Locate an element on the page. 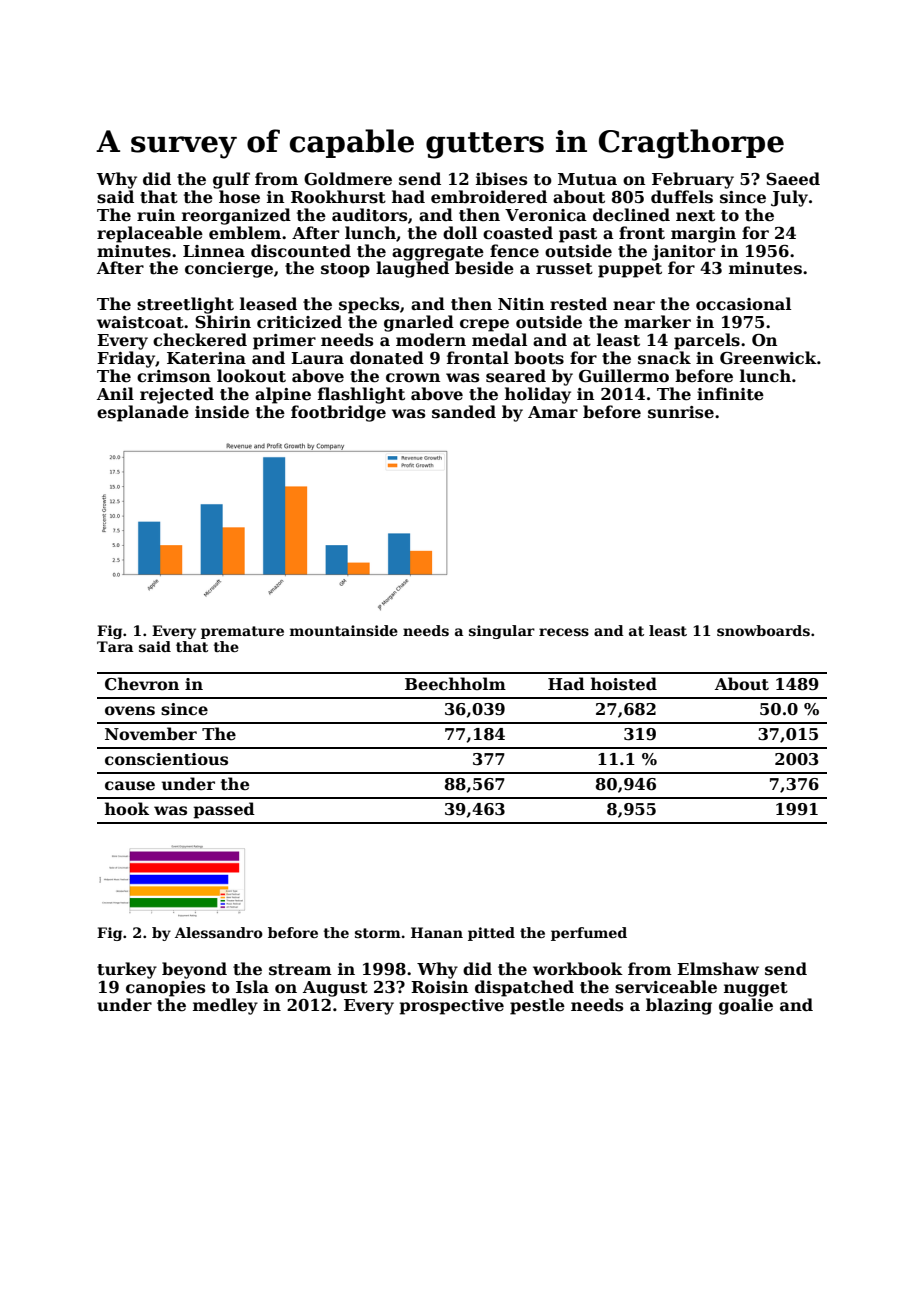 Image resolution: width=924 pixels, height=1308 pixels. Rookhurst is located at coordinates (338, 197).
